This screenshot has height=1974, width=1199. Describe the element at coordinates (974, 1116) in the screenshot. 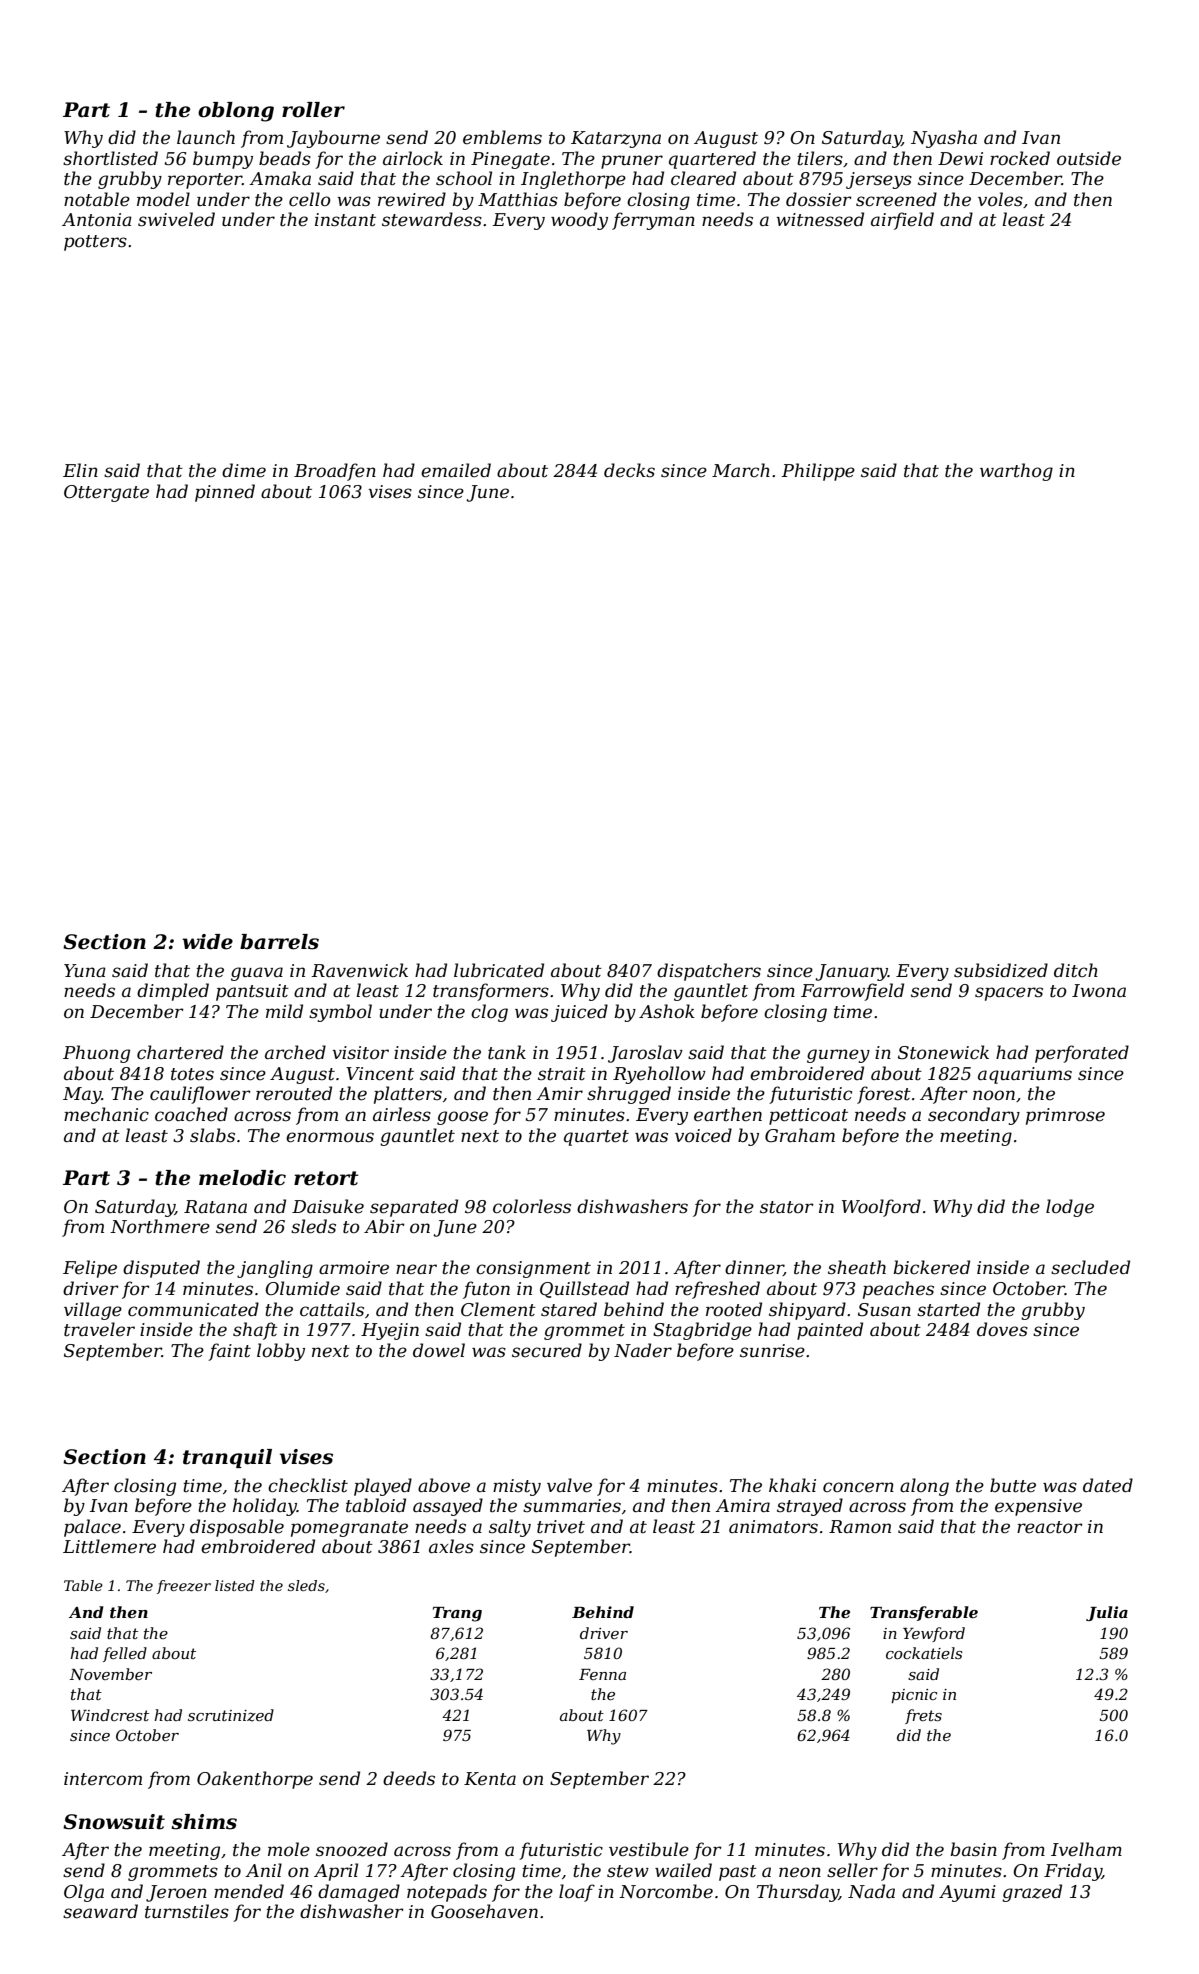

I see `secondary` at that location.
